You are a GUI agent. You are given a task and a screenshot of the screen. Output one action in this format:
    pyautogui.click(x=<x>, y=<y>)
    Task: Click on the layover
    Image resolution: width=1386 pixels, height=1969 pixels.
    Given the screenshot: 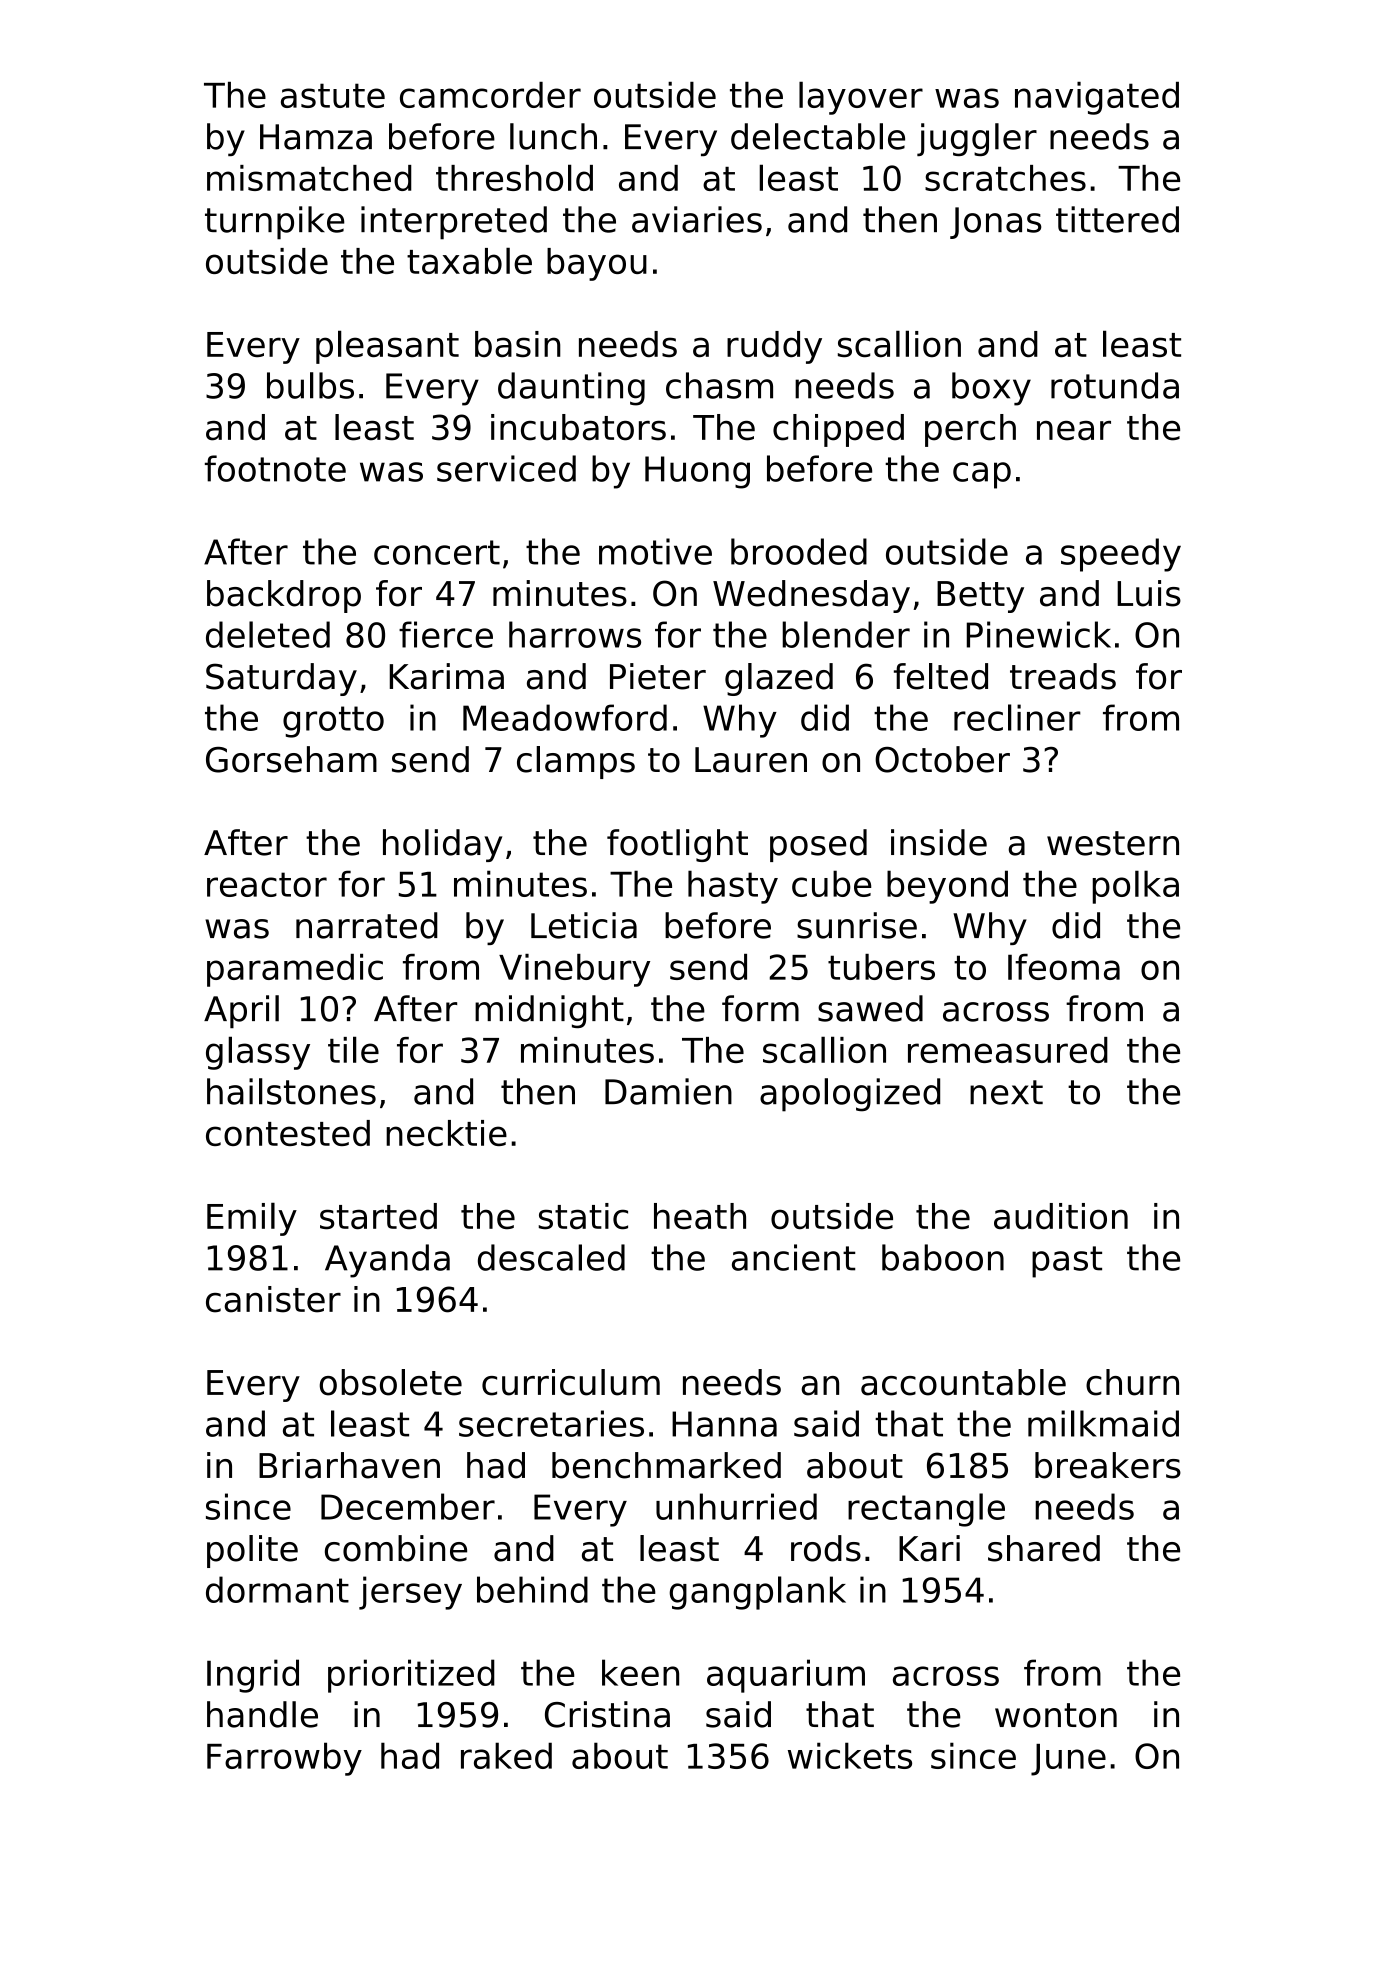 What is the action you would take?
    pyautogui.click(x=861, y=98)
